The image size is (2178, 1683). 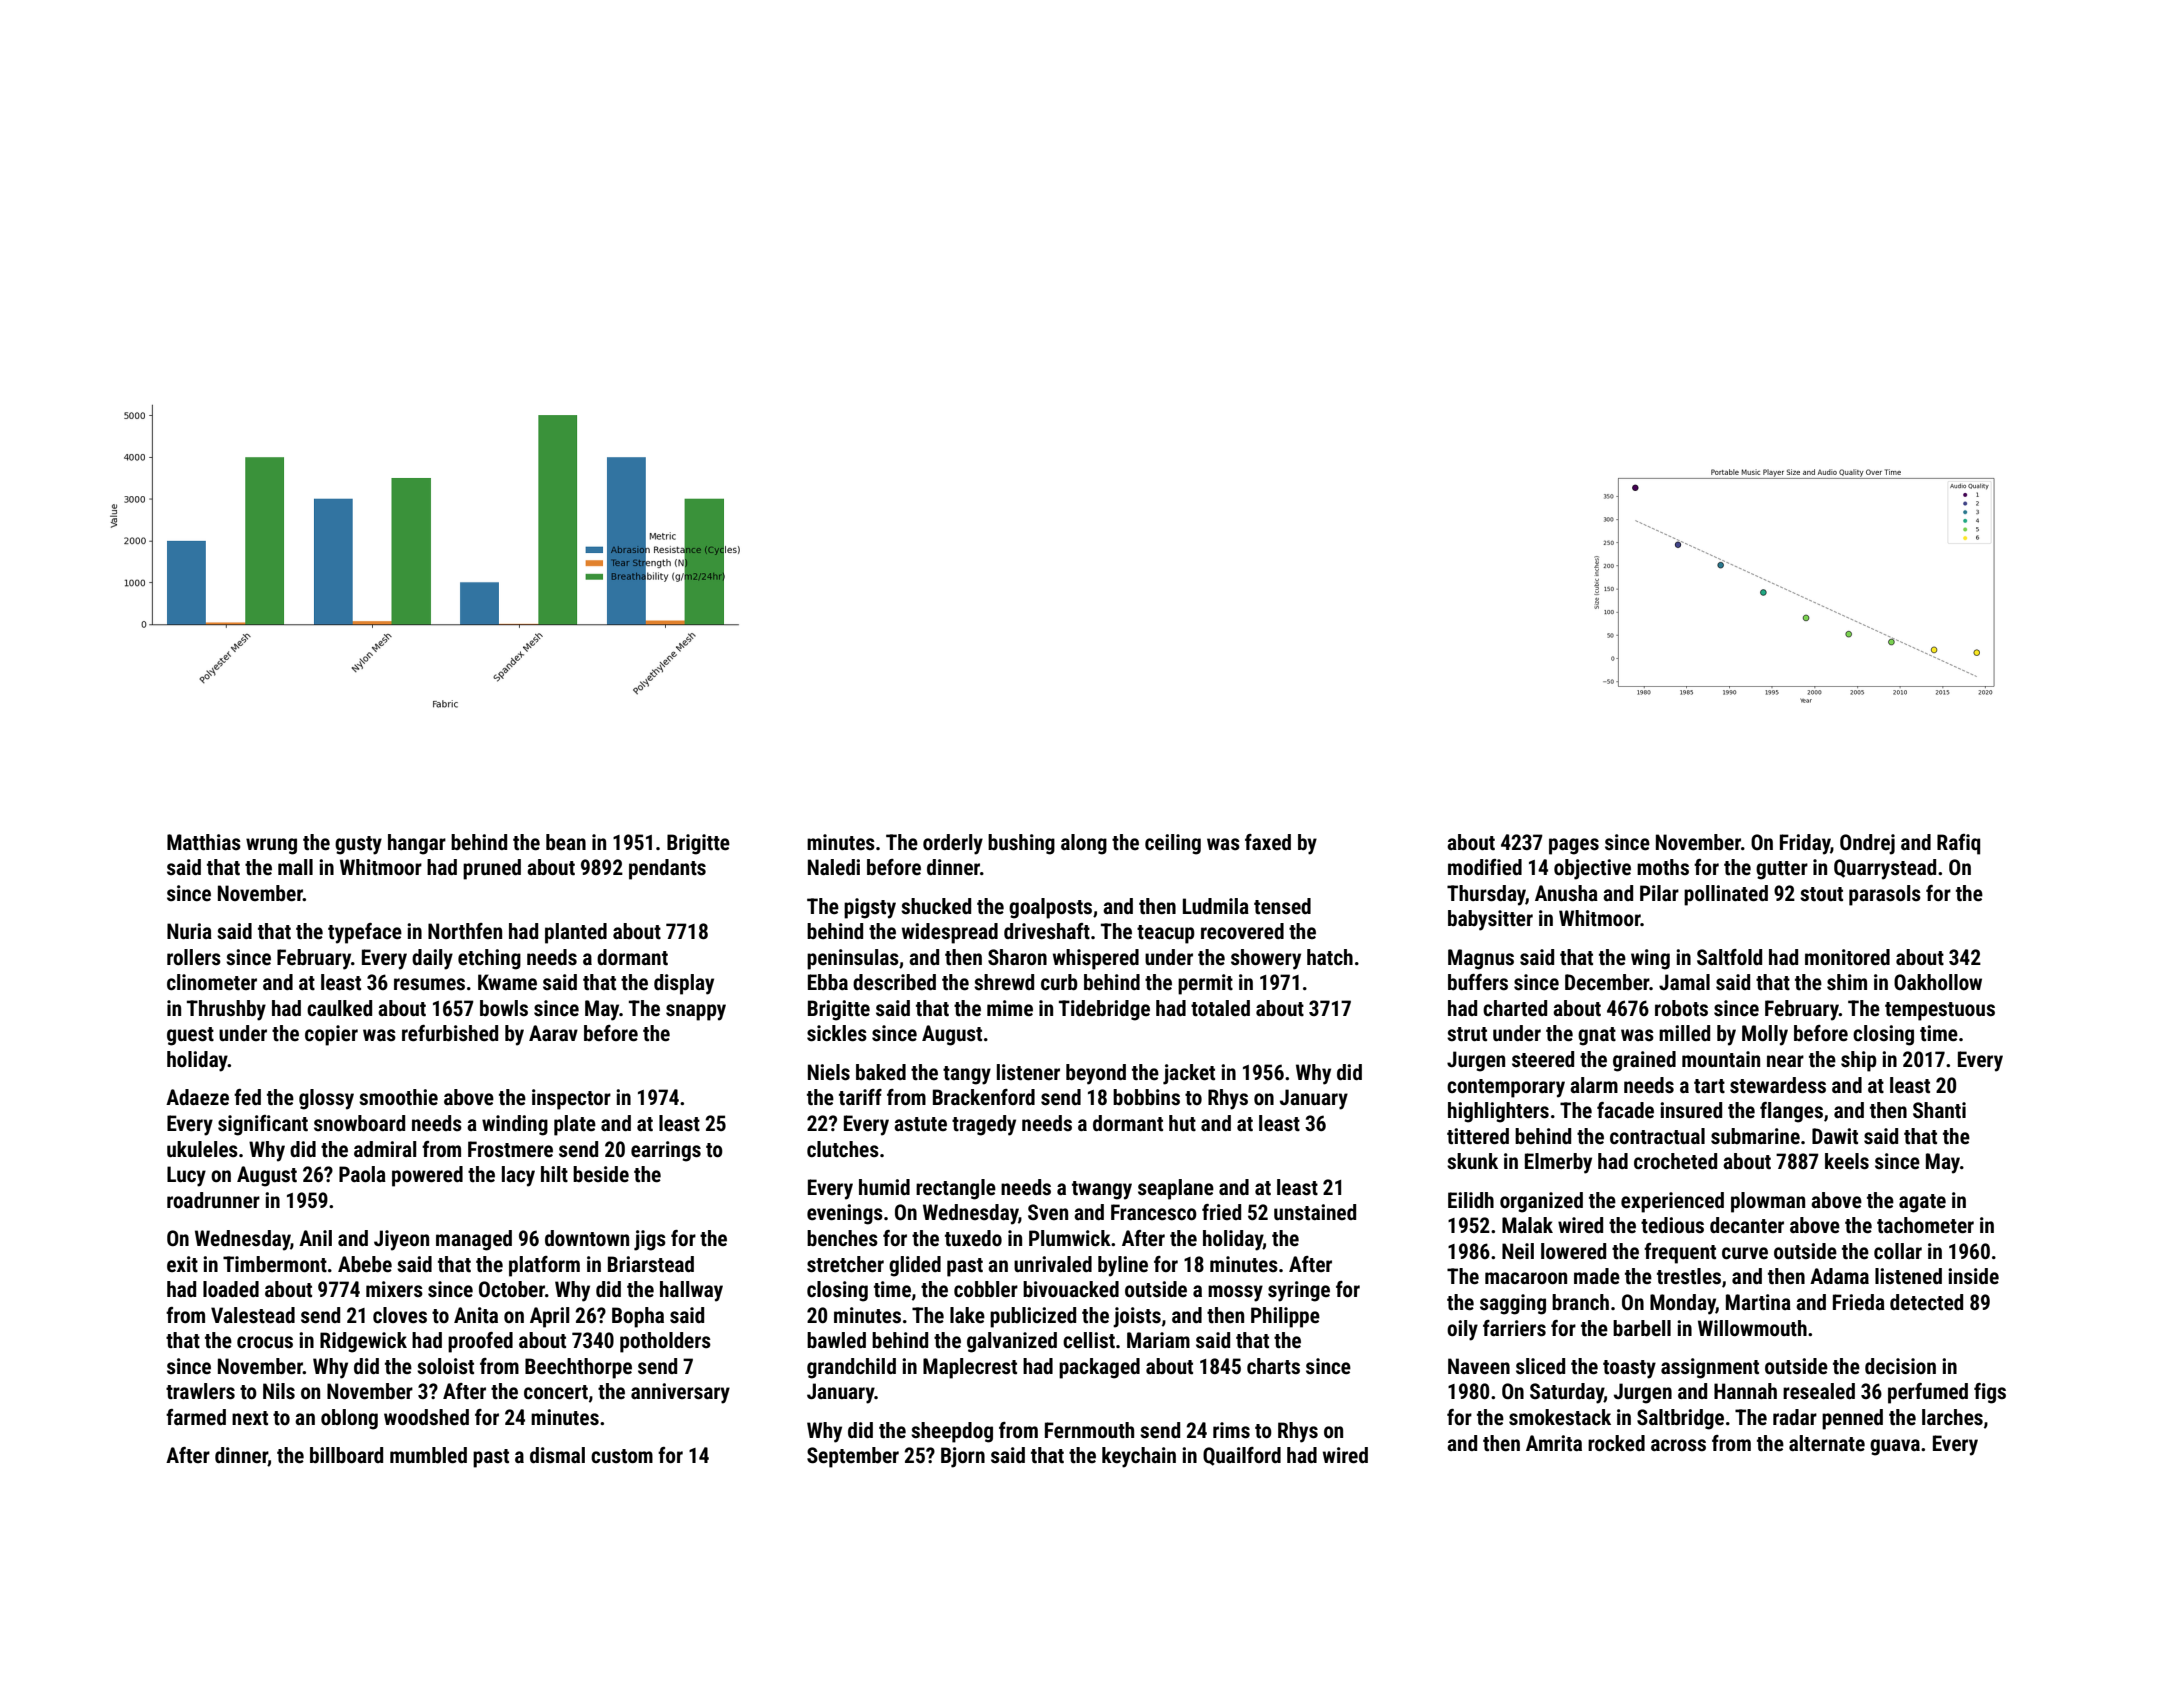 I want to click on faxed, so click(x=1268, y=842).
